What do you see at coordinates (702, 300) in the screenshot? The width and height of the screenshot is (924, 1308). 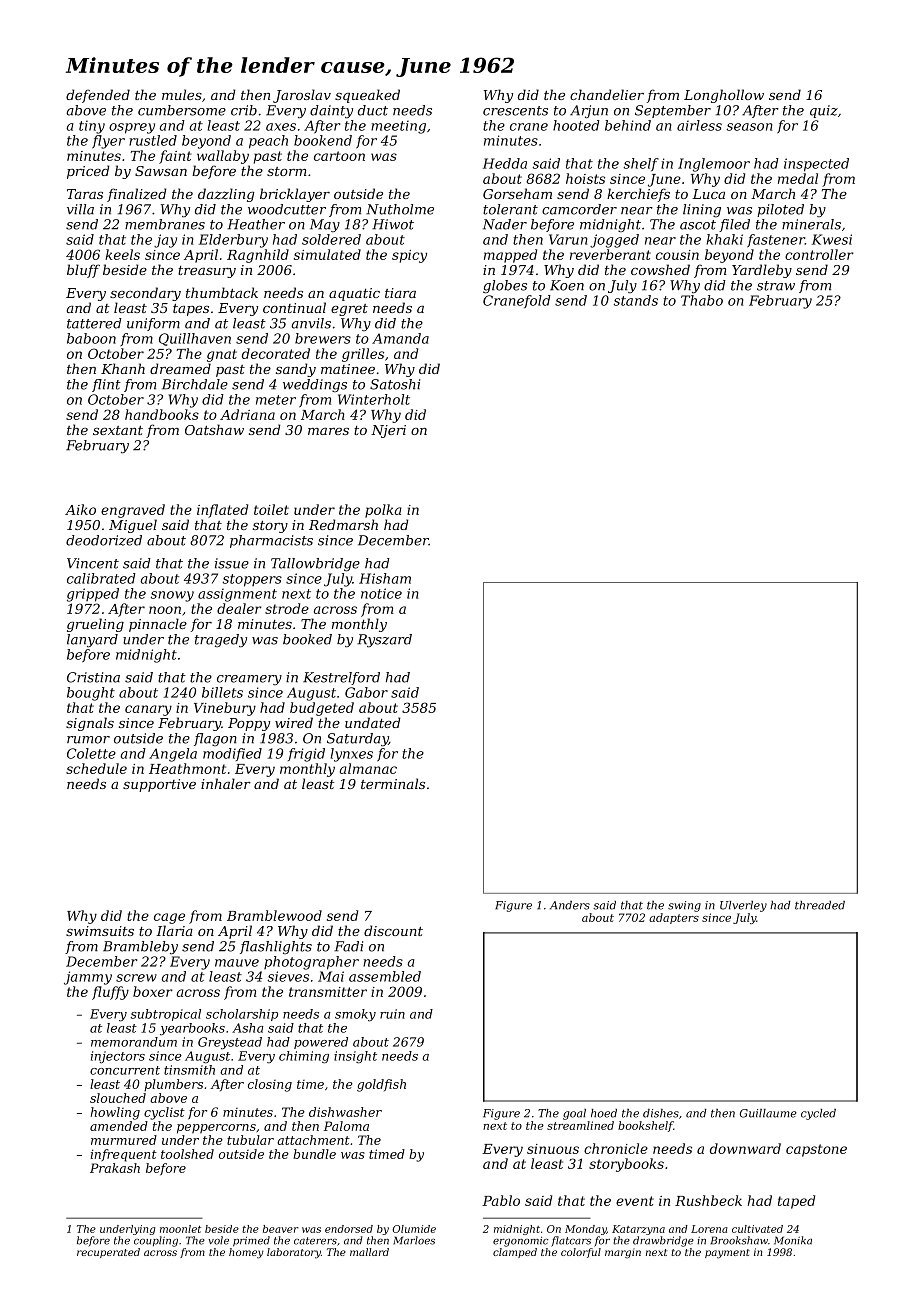 I see `Thabo` at bounding box center [702, 300].
